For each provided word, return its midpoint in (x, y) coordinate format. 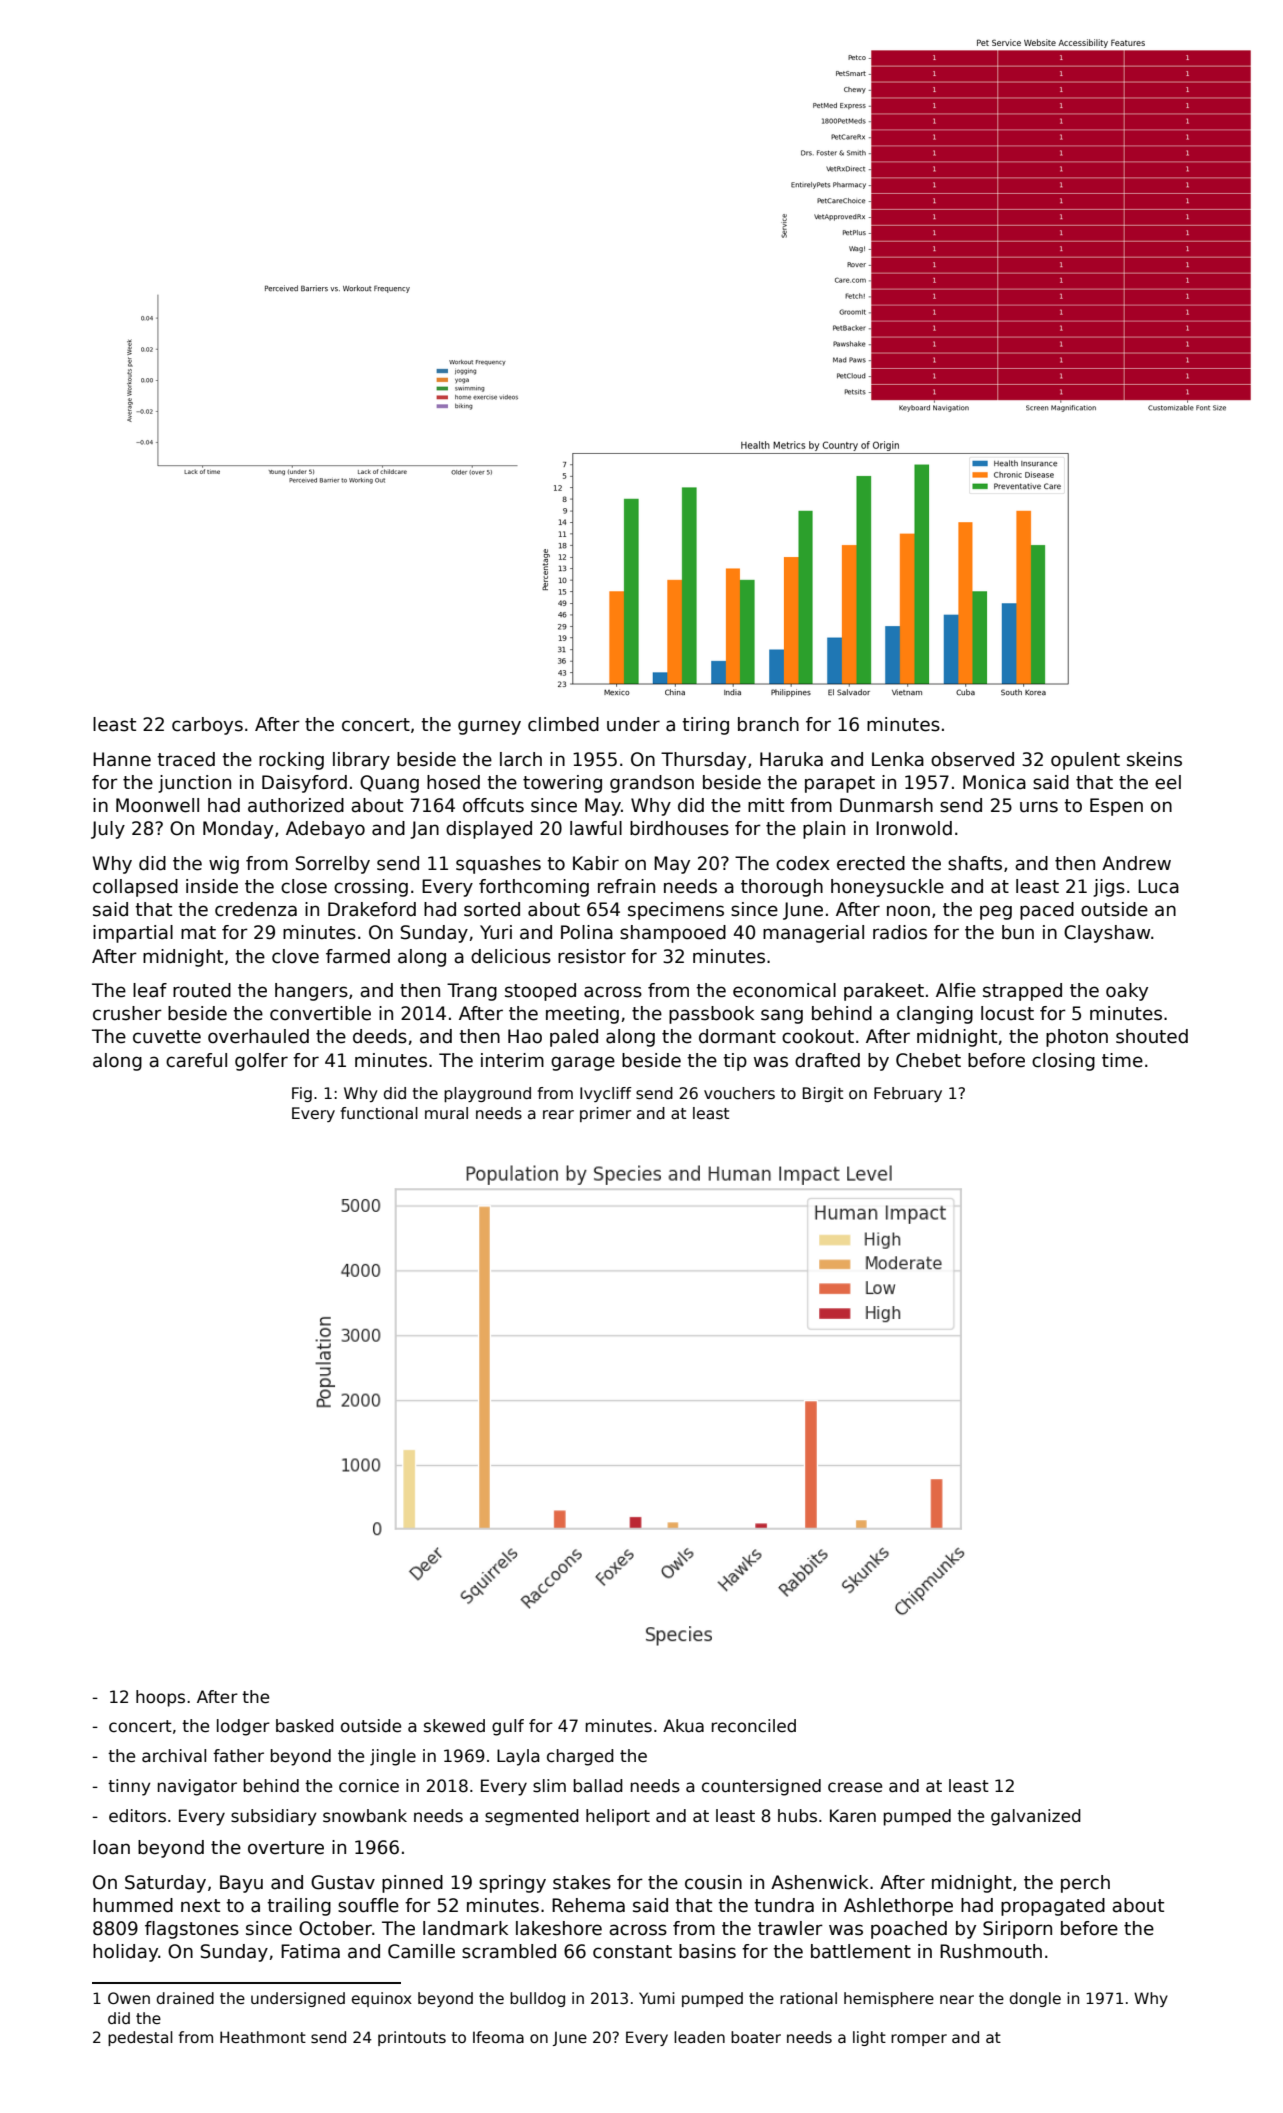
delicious (511, 956)
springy (512, 1884)
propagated (1053, 1907)
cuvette (167, 1037)
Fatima (310, 1951)
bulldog (537, 1999)
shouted (1152, 1036)
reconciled (754, 1726)
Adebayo (325, 830)
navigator (197, 1787)
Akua (683, 1726)
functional (379, 1113)
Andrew (1136, 863)
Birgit (823, 1094)
